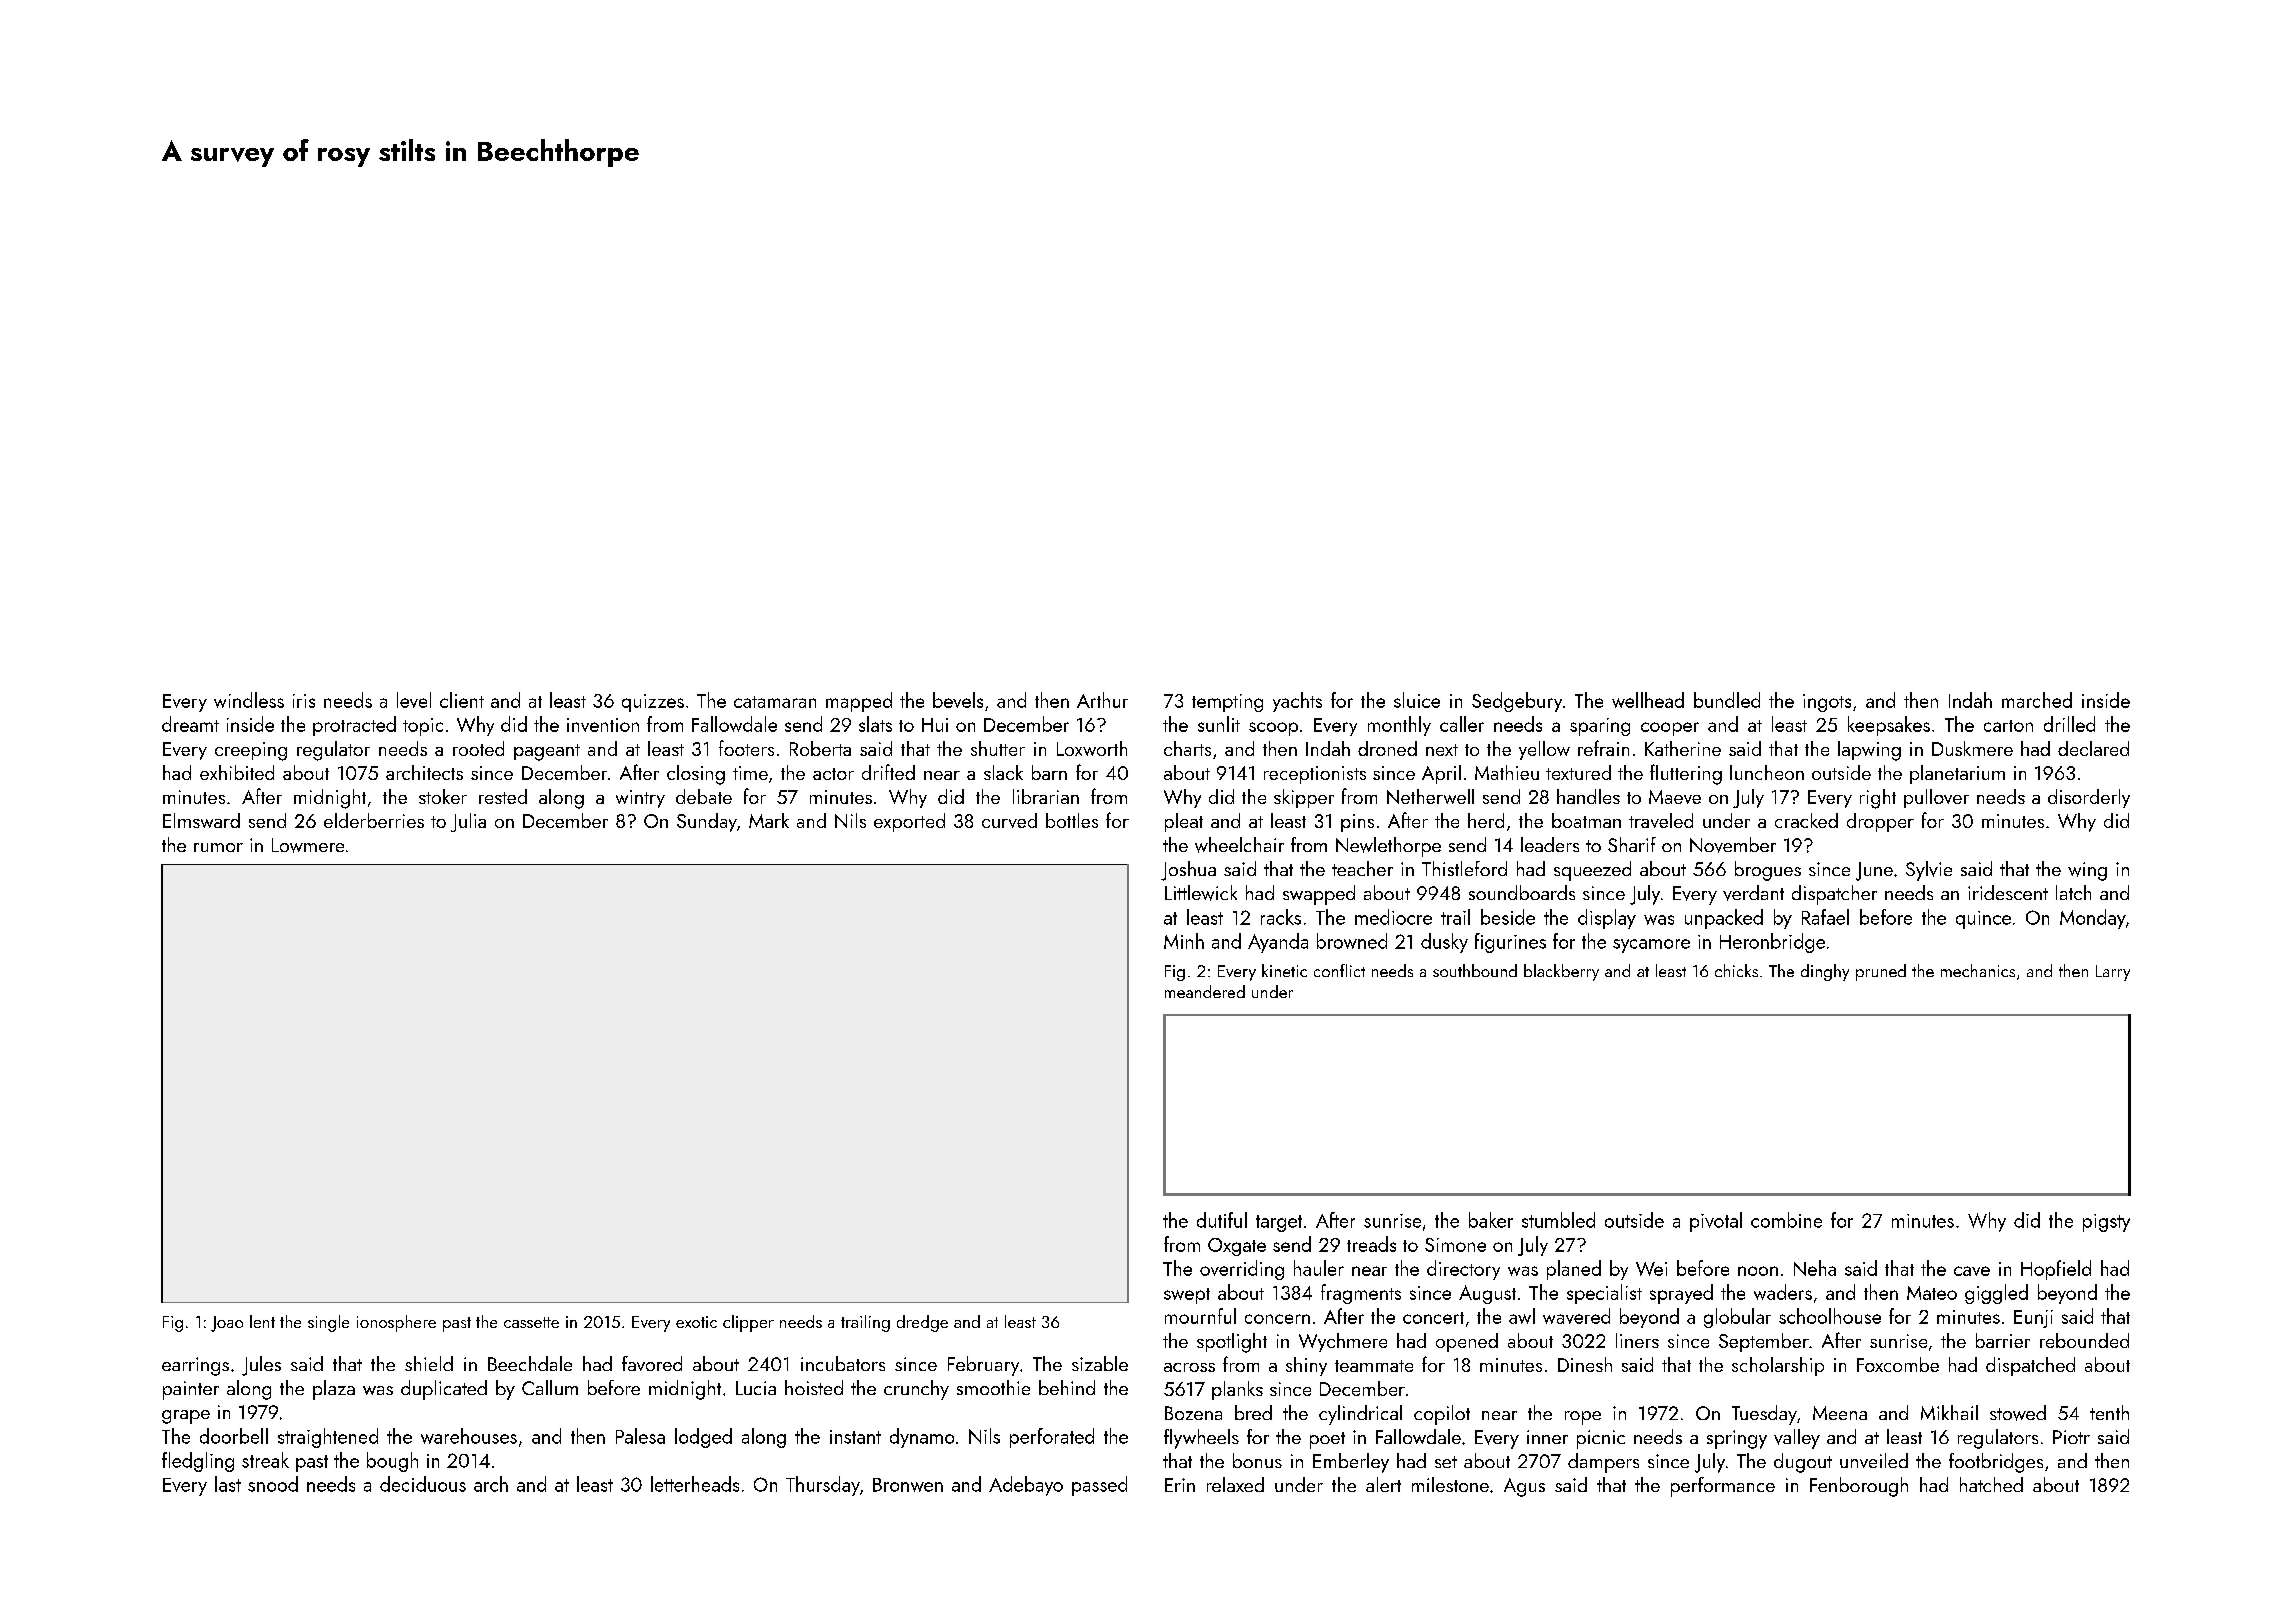 The width and height of the screenshot is (2292, 1620). Describe the element at coordinates (218, 847) in the screenshot. I see `rumor` at that location.
